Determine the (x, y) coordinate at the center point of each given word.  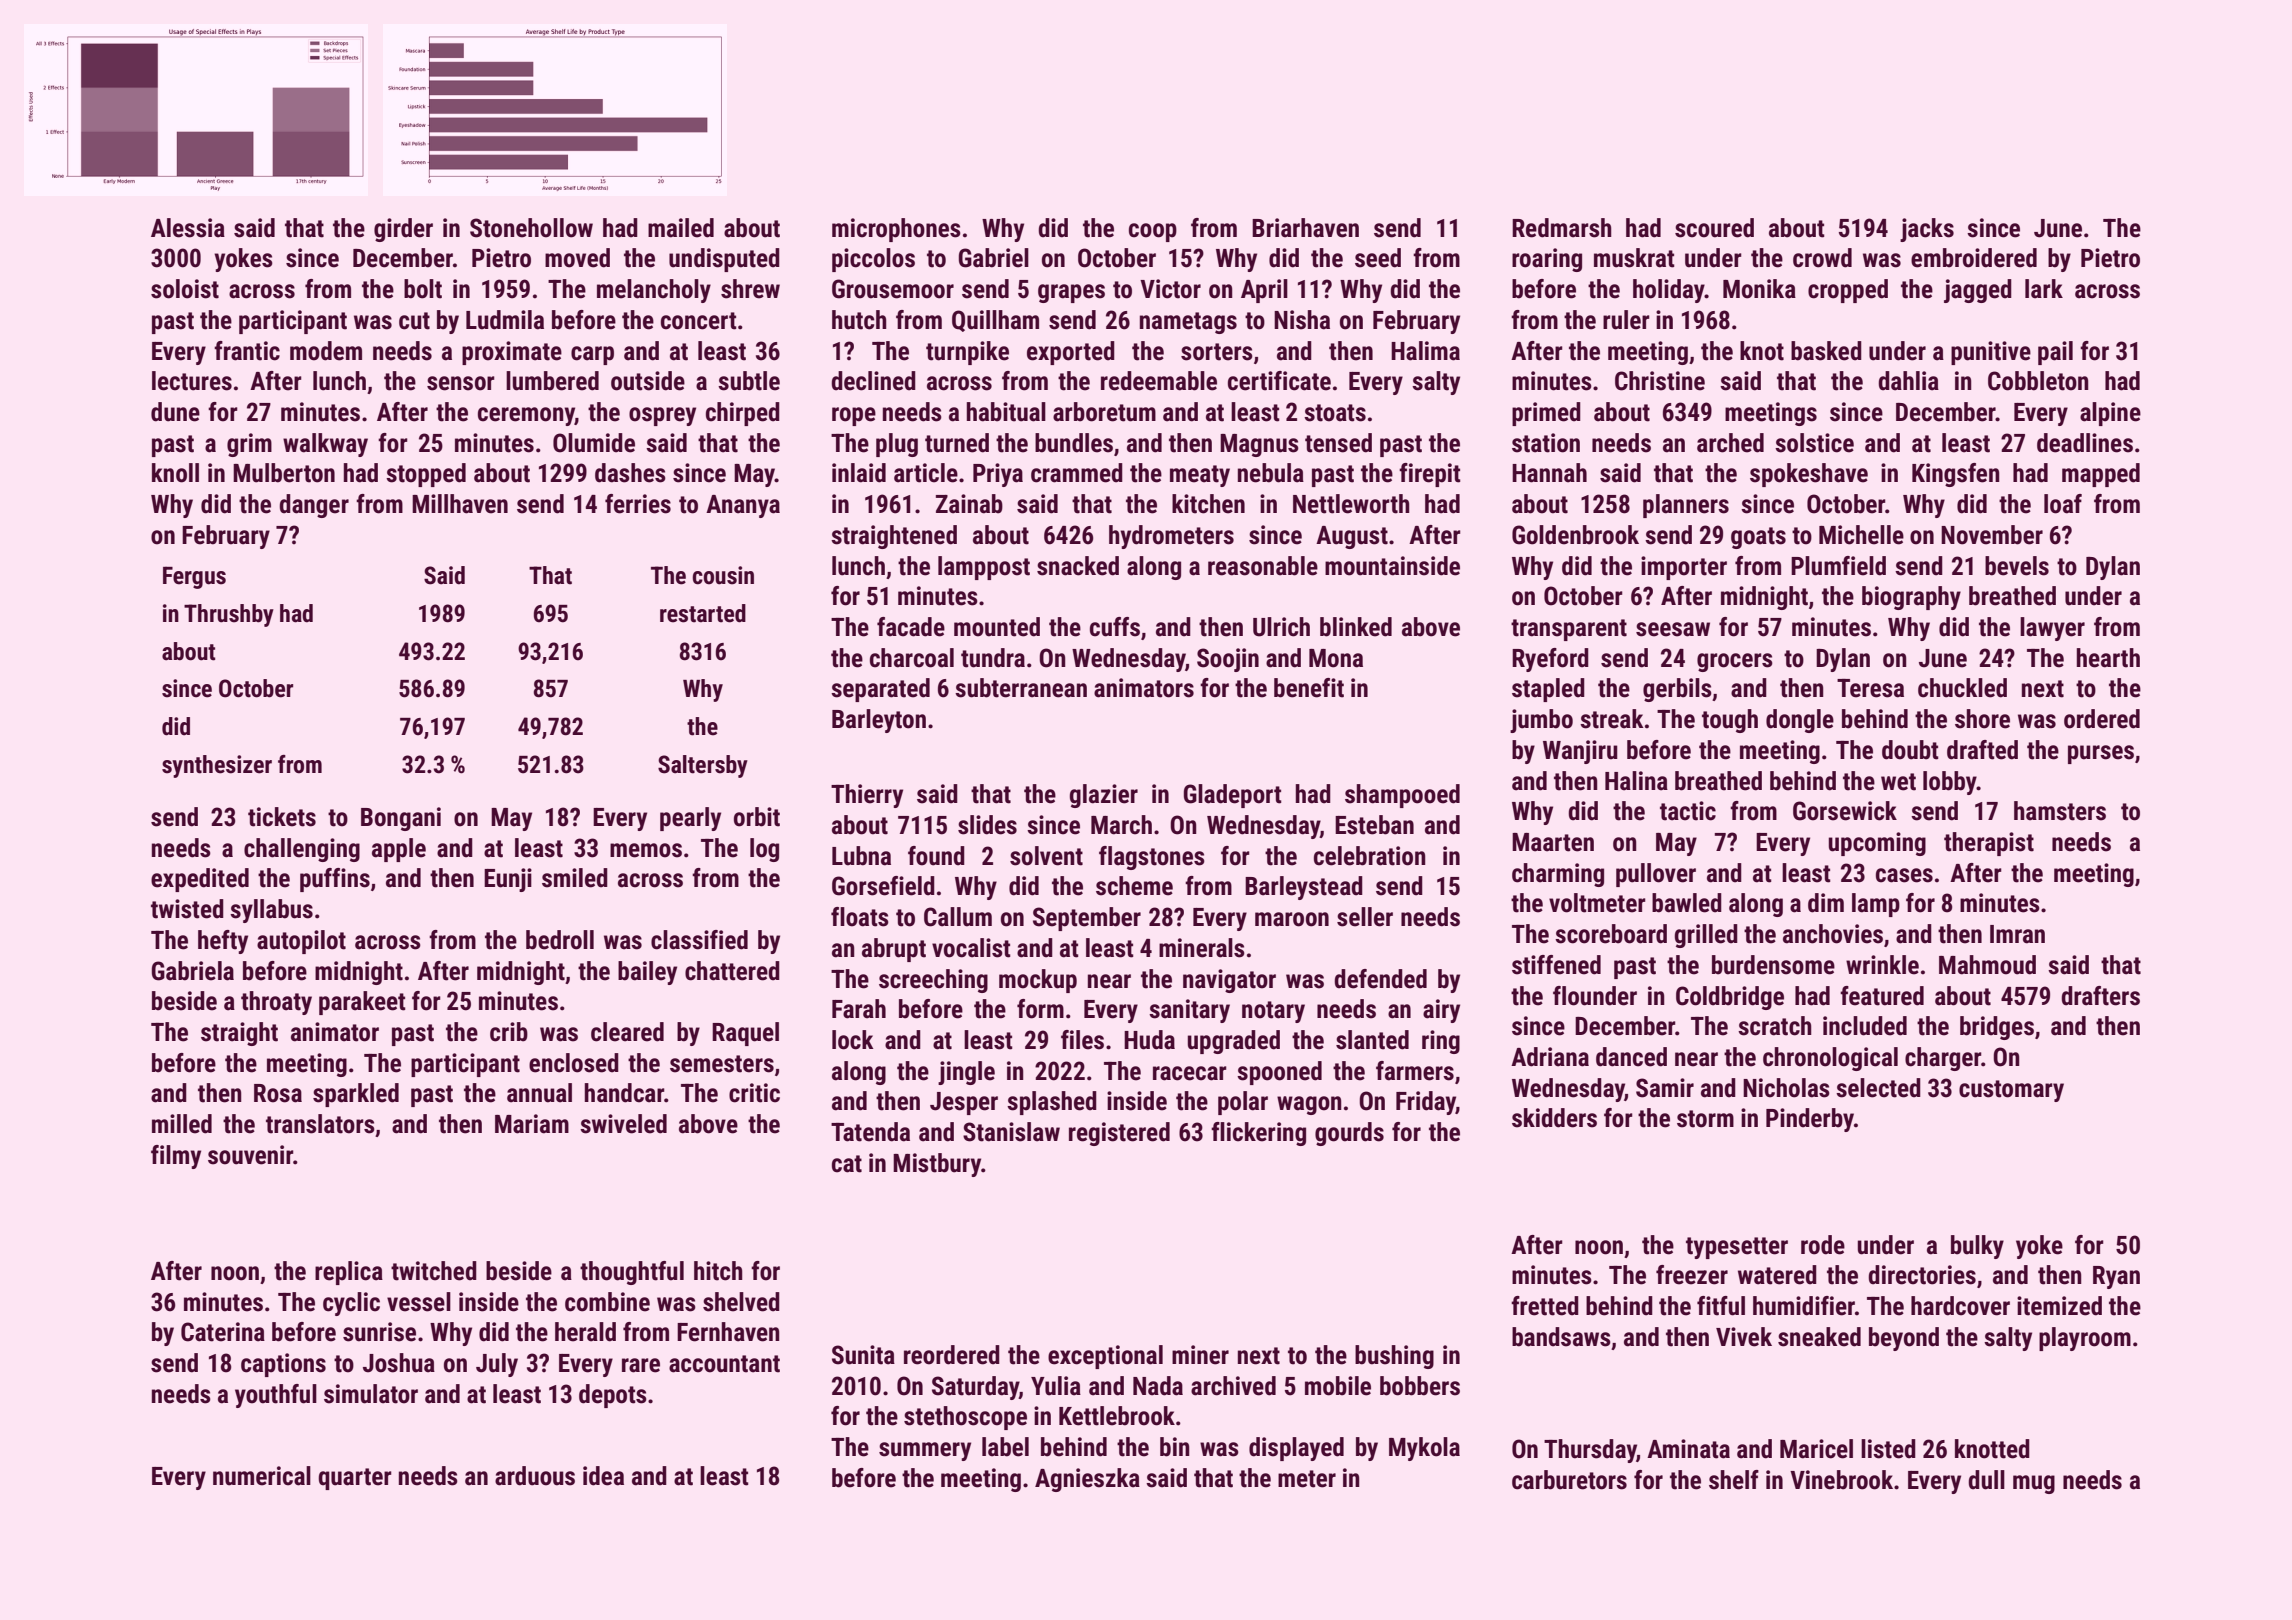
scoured (1714, 228)
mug (2034, 1484)
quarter (355, 1479)
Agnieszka (1087, 1480)
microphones (896, 230)
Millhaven (460, 504)
